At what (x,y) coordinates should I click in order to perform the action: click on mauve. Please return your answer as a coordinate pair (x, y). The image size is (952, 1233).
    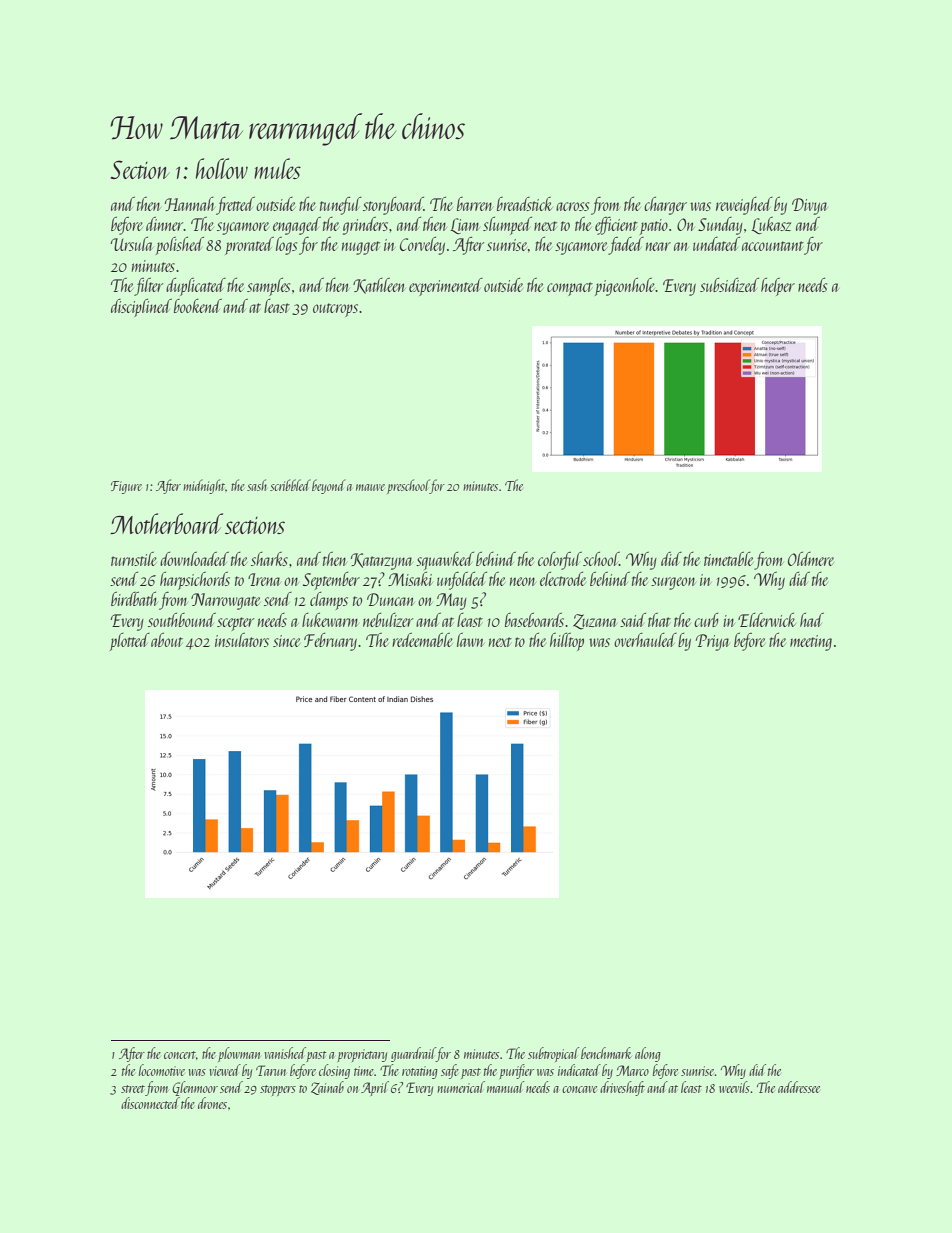
    Looking at the image, I should click on (370, 487).
